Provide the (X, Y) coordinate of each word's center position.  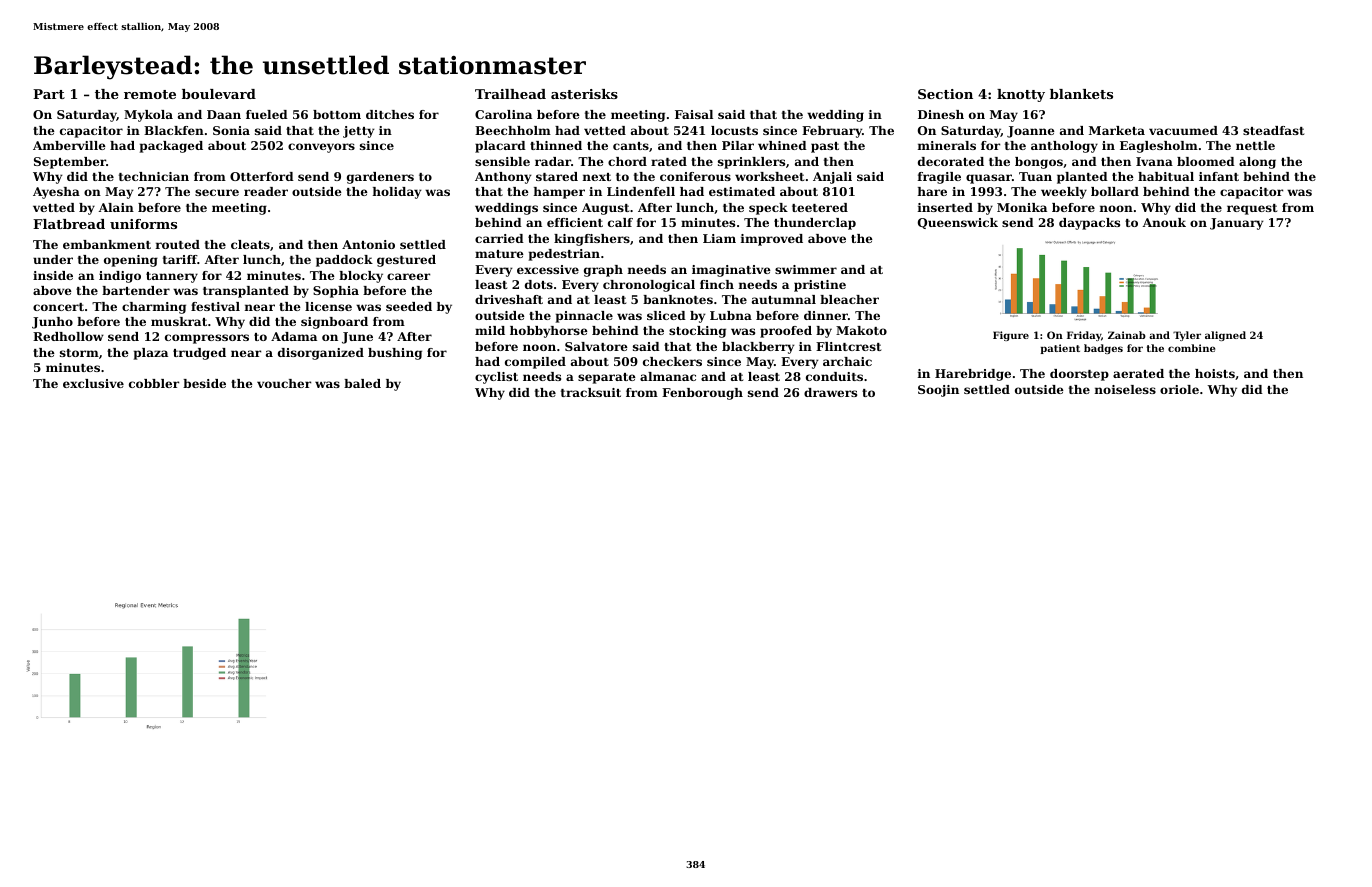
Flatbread (69, 224)
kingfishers (592, 240)
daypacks (1089, 224)
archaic (847, 361)
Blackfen (174, 130)
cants (631, 146)
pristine (820, 286)
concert (58, 307)
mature (499, 254)
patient (1060, 349)
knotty (1021, 95)
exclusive (93, 383)
